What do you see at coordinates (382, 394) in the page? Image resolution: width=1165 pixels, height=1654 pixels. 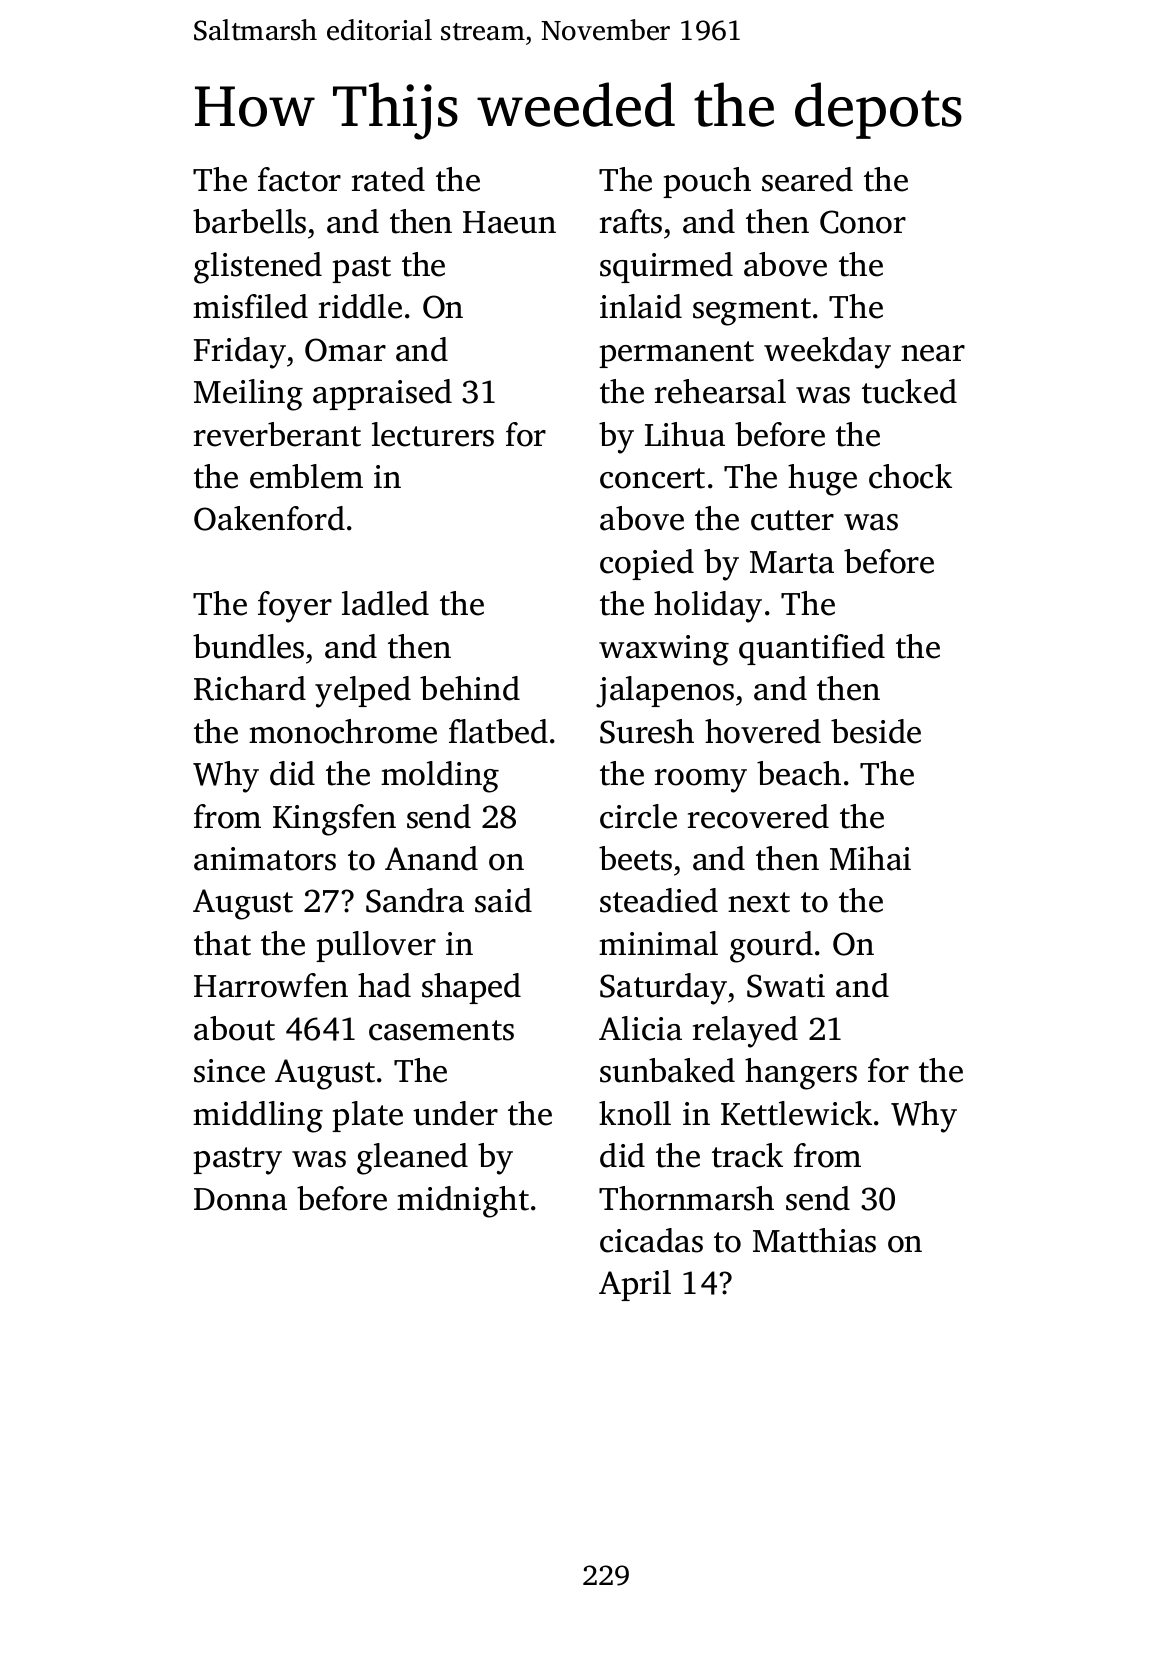 I see `appraised` at bounding box center [382, 394].
